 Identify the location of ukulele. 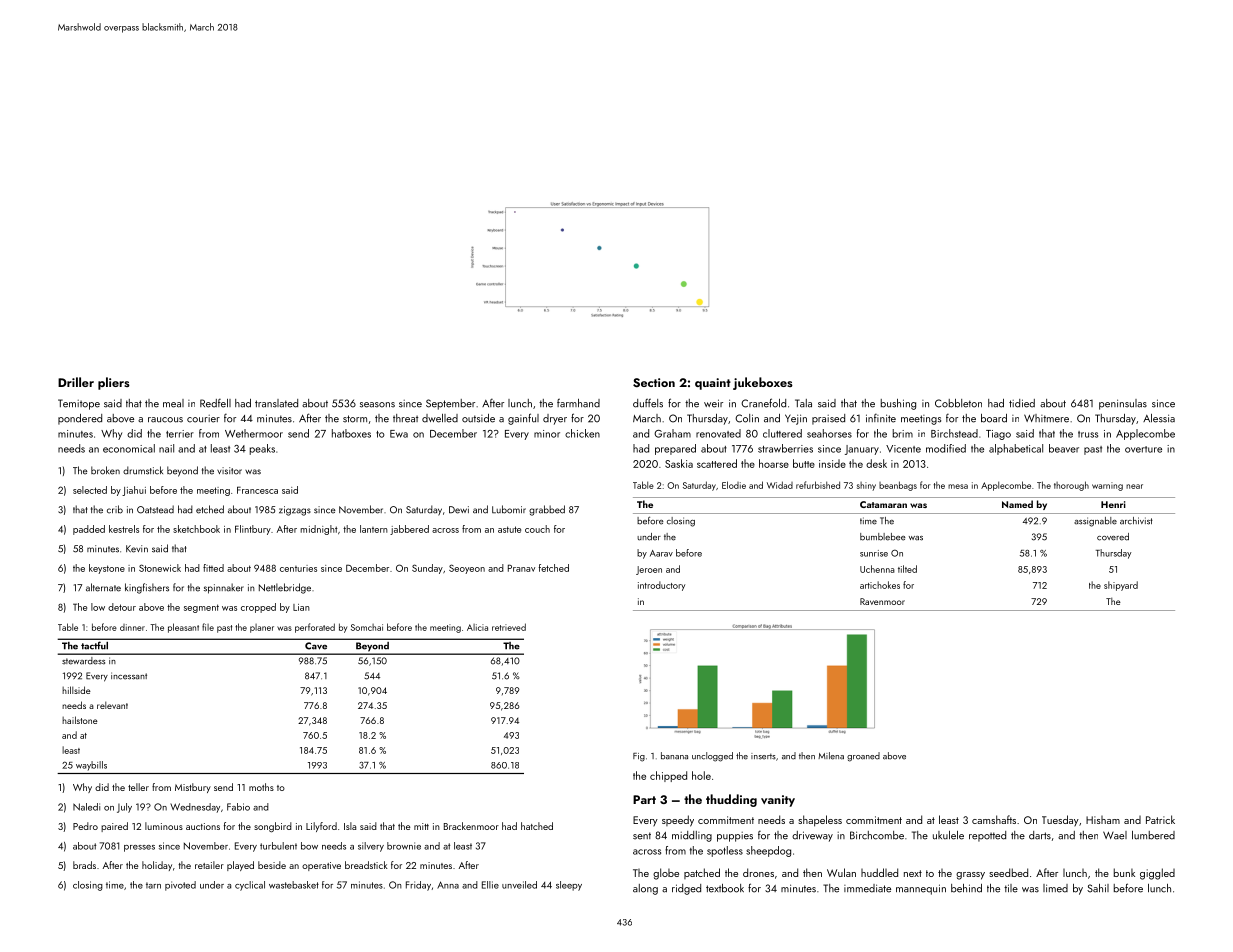
(948, 835).
